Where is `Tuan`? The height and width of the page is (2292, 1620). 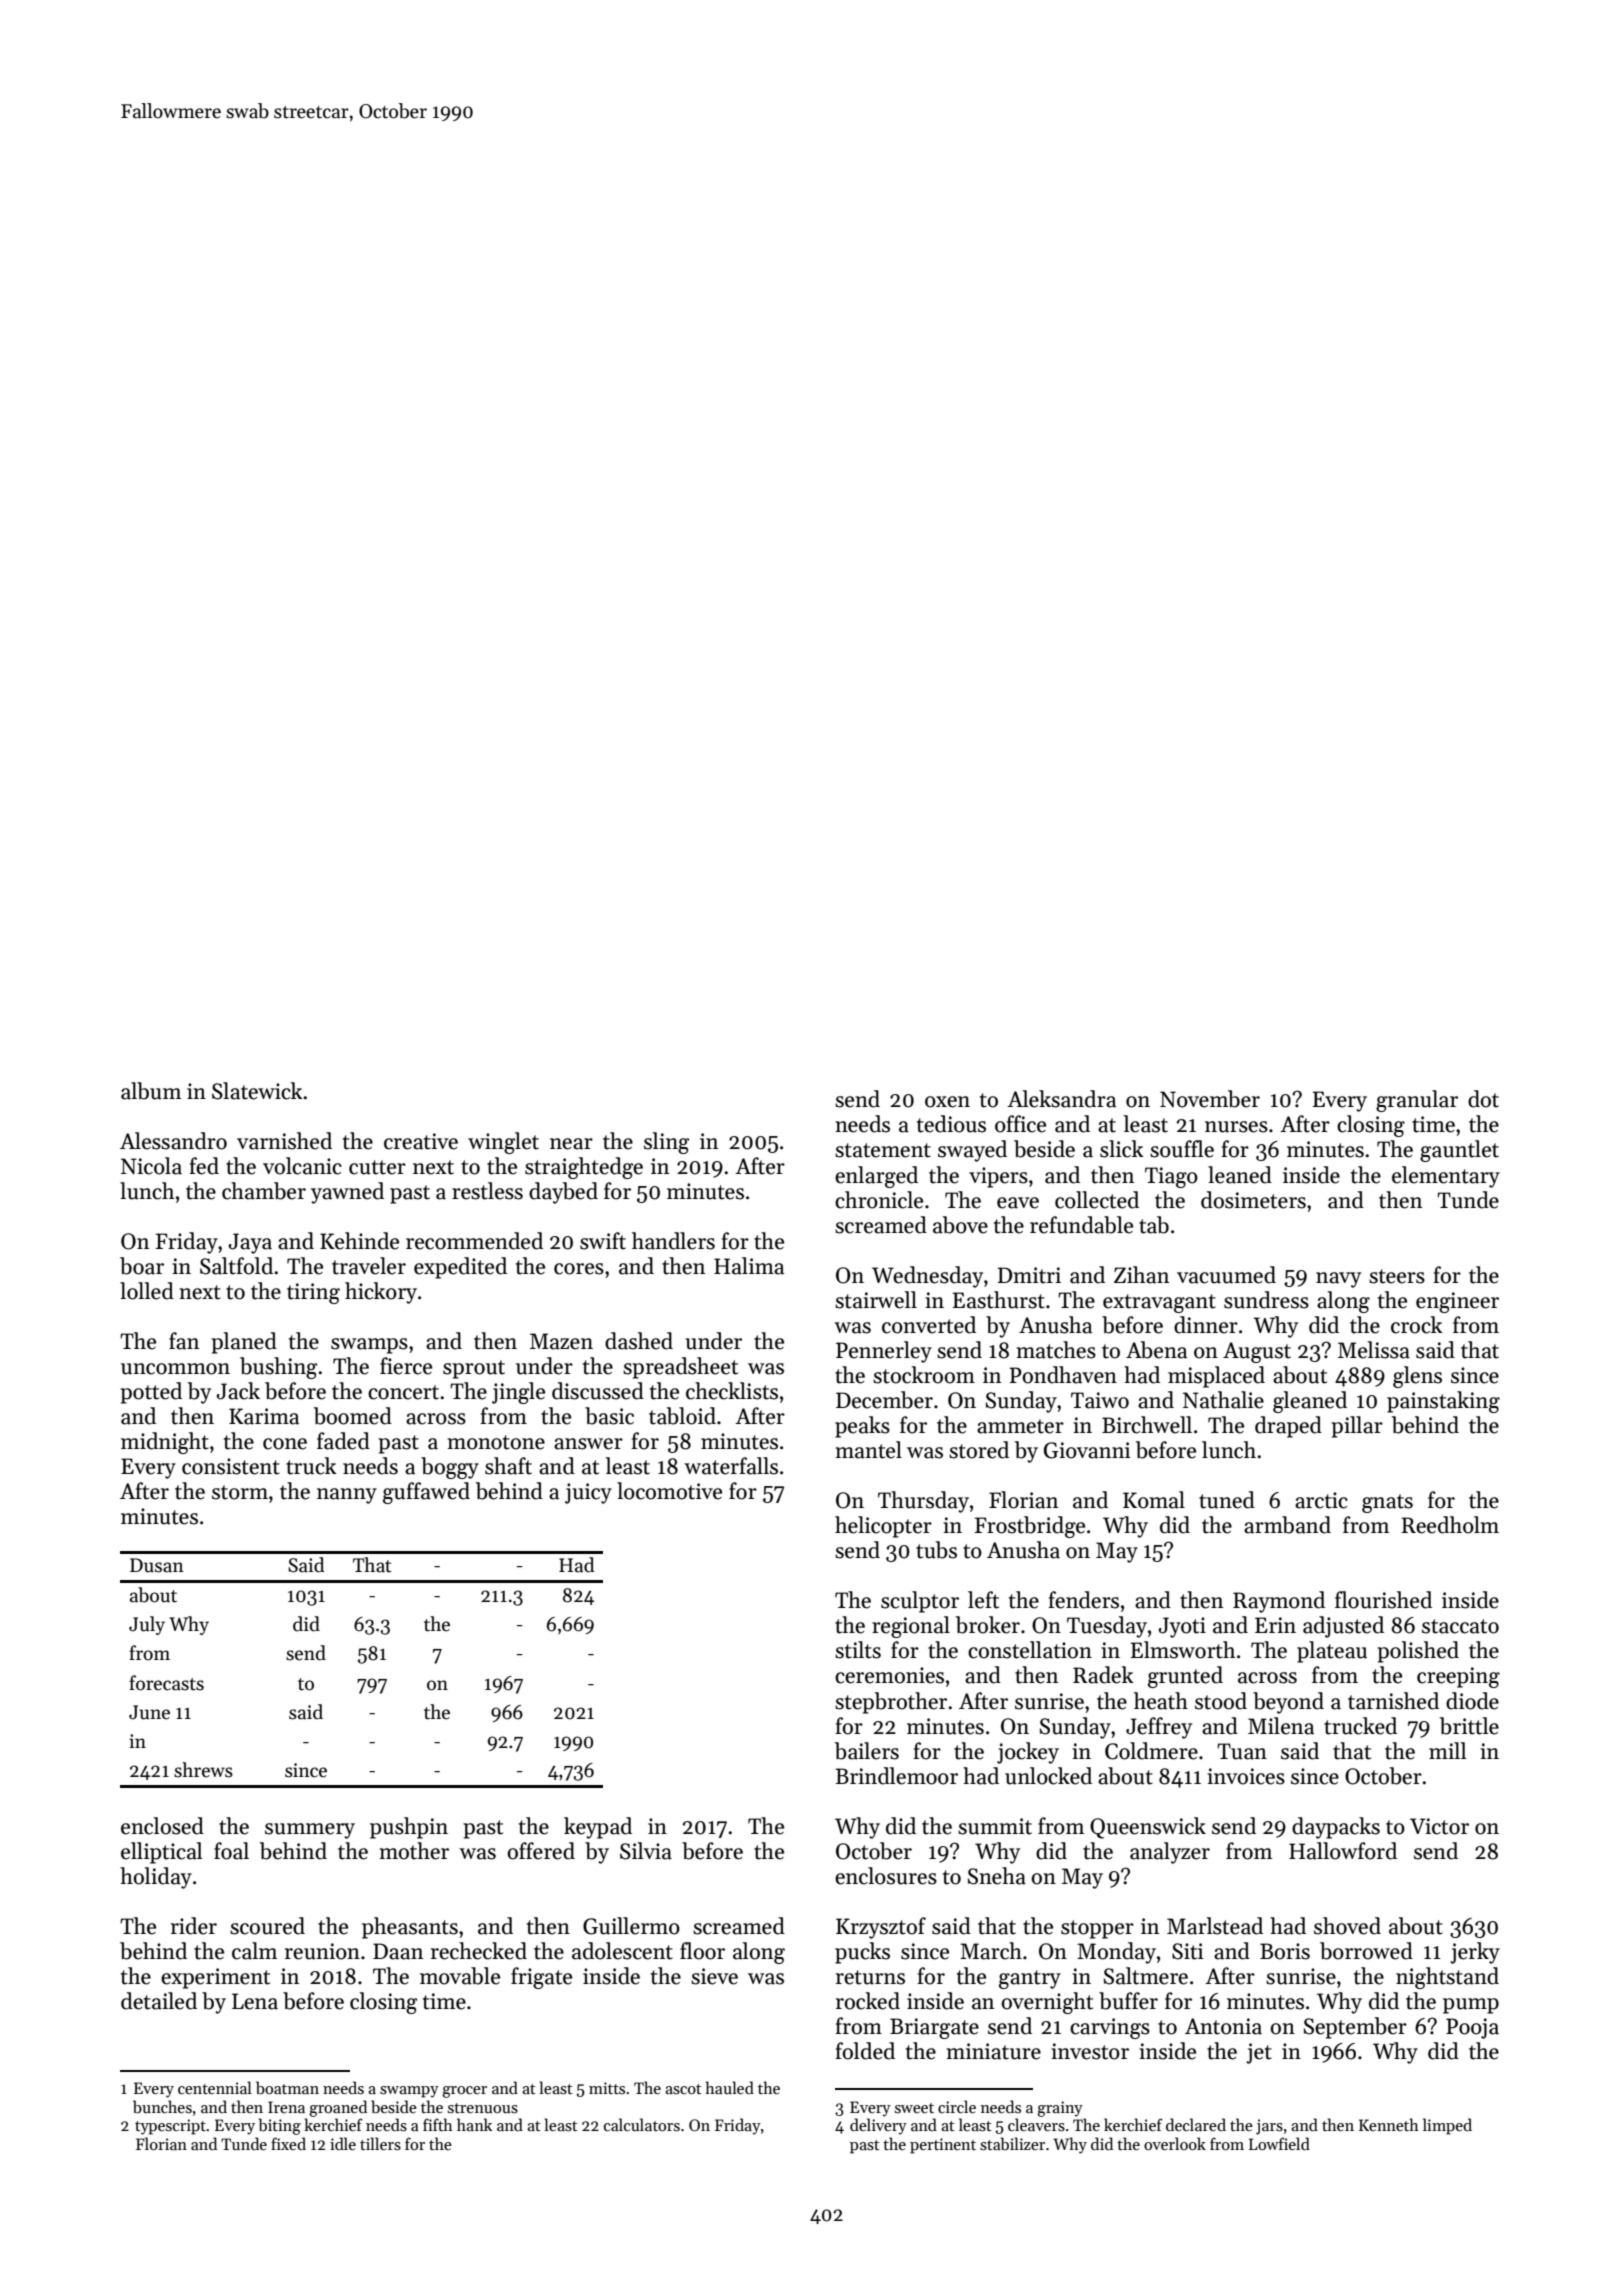 Tuan is located at coordinates (1242, 1751).
